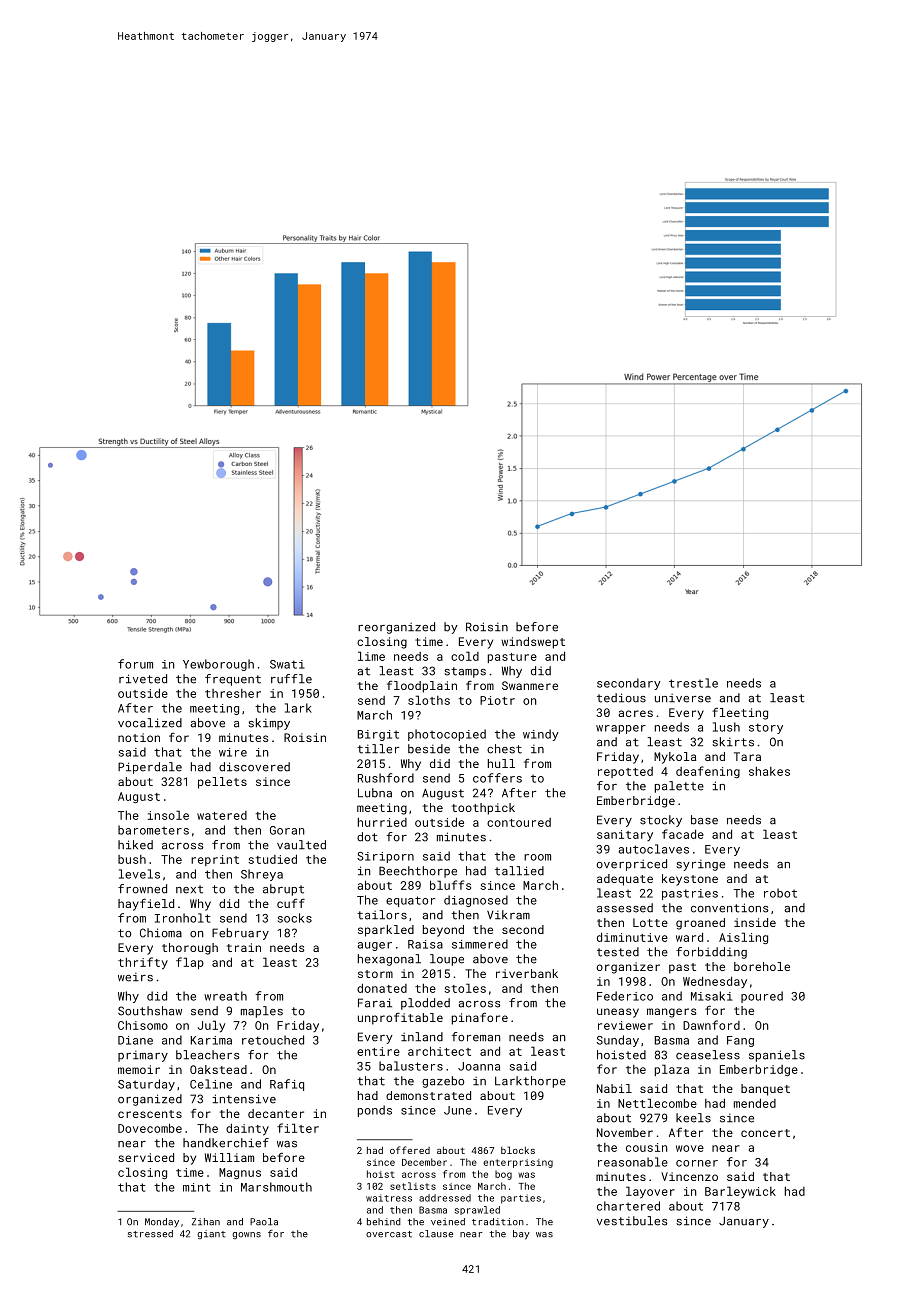 The width and height of the screenshot is (924, 1308). Describe the element at coordinates (146, 1157) in the screenshot. I see `serviced` at that location.
